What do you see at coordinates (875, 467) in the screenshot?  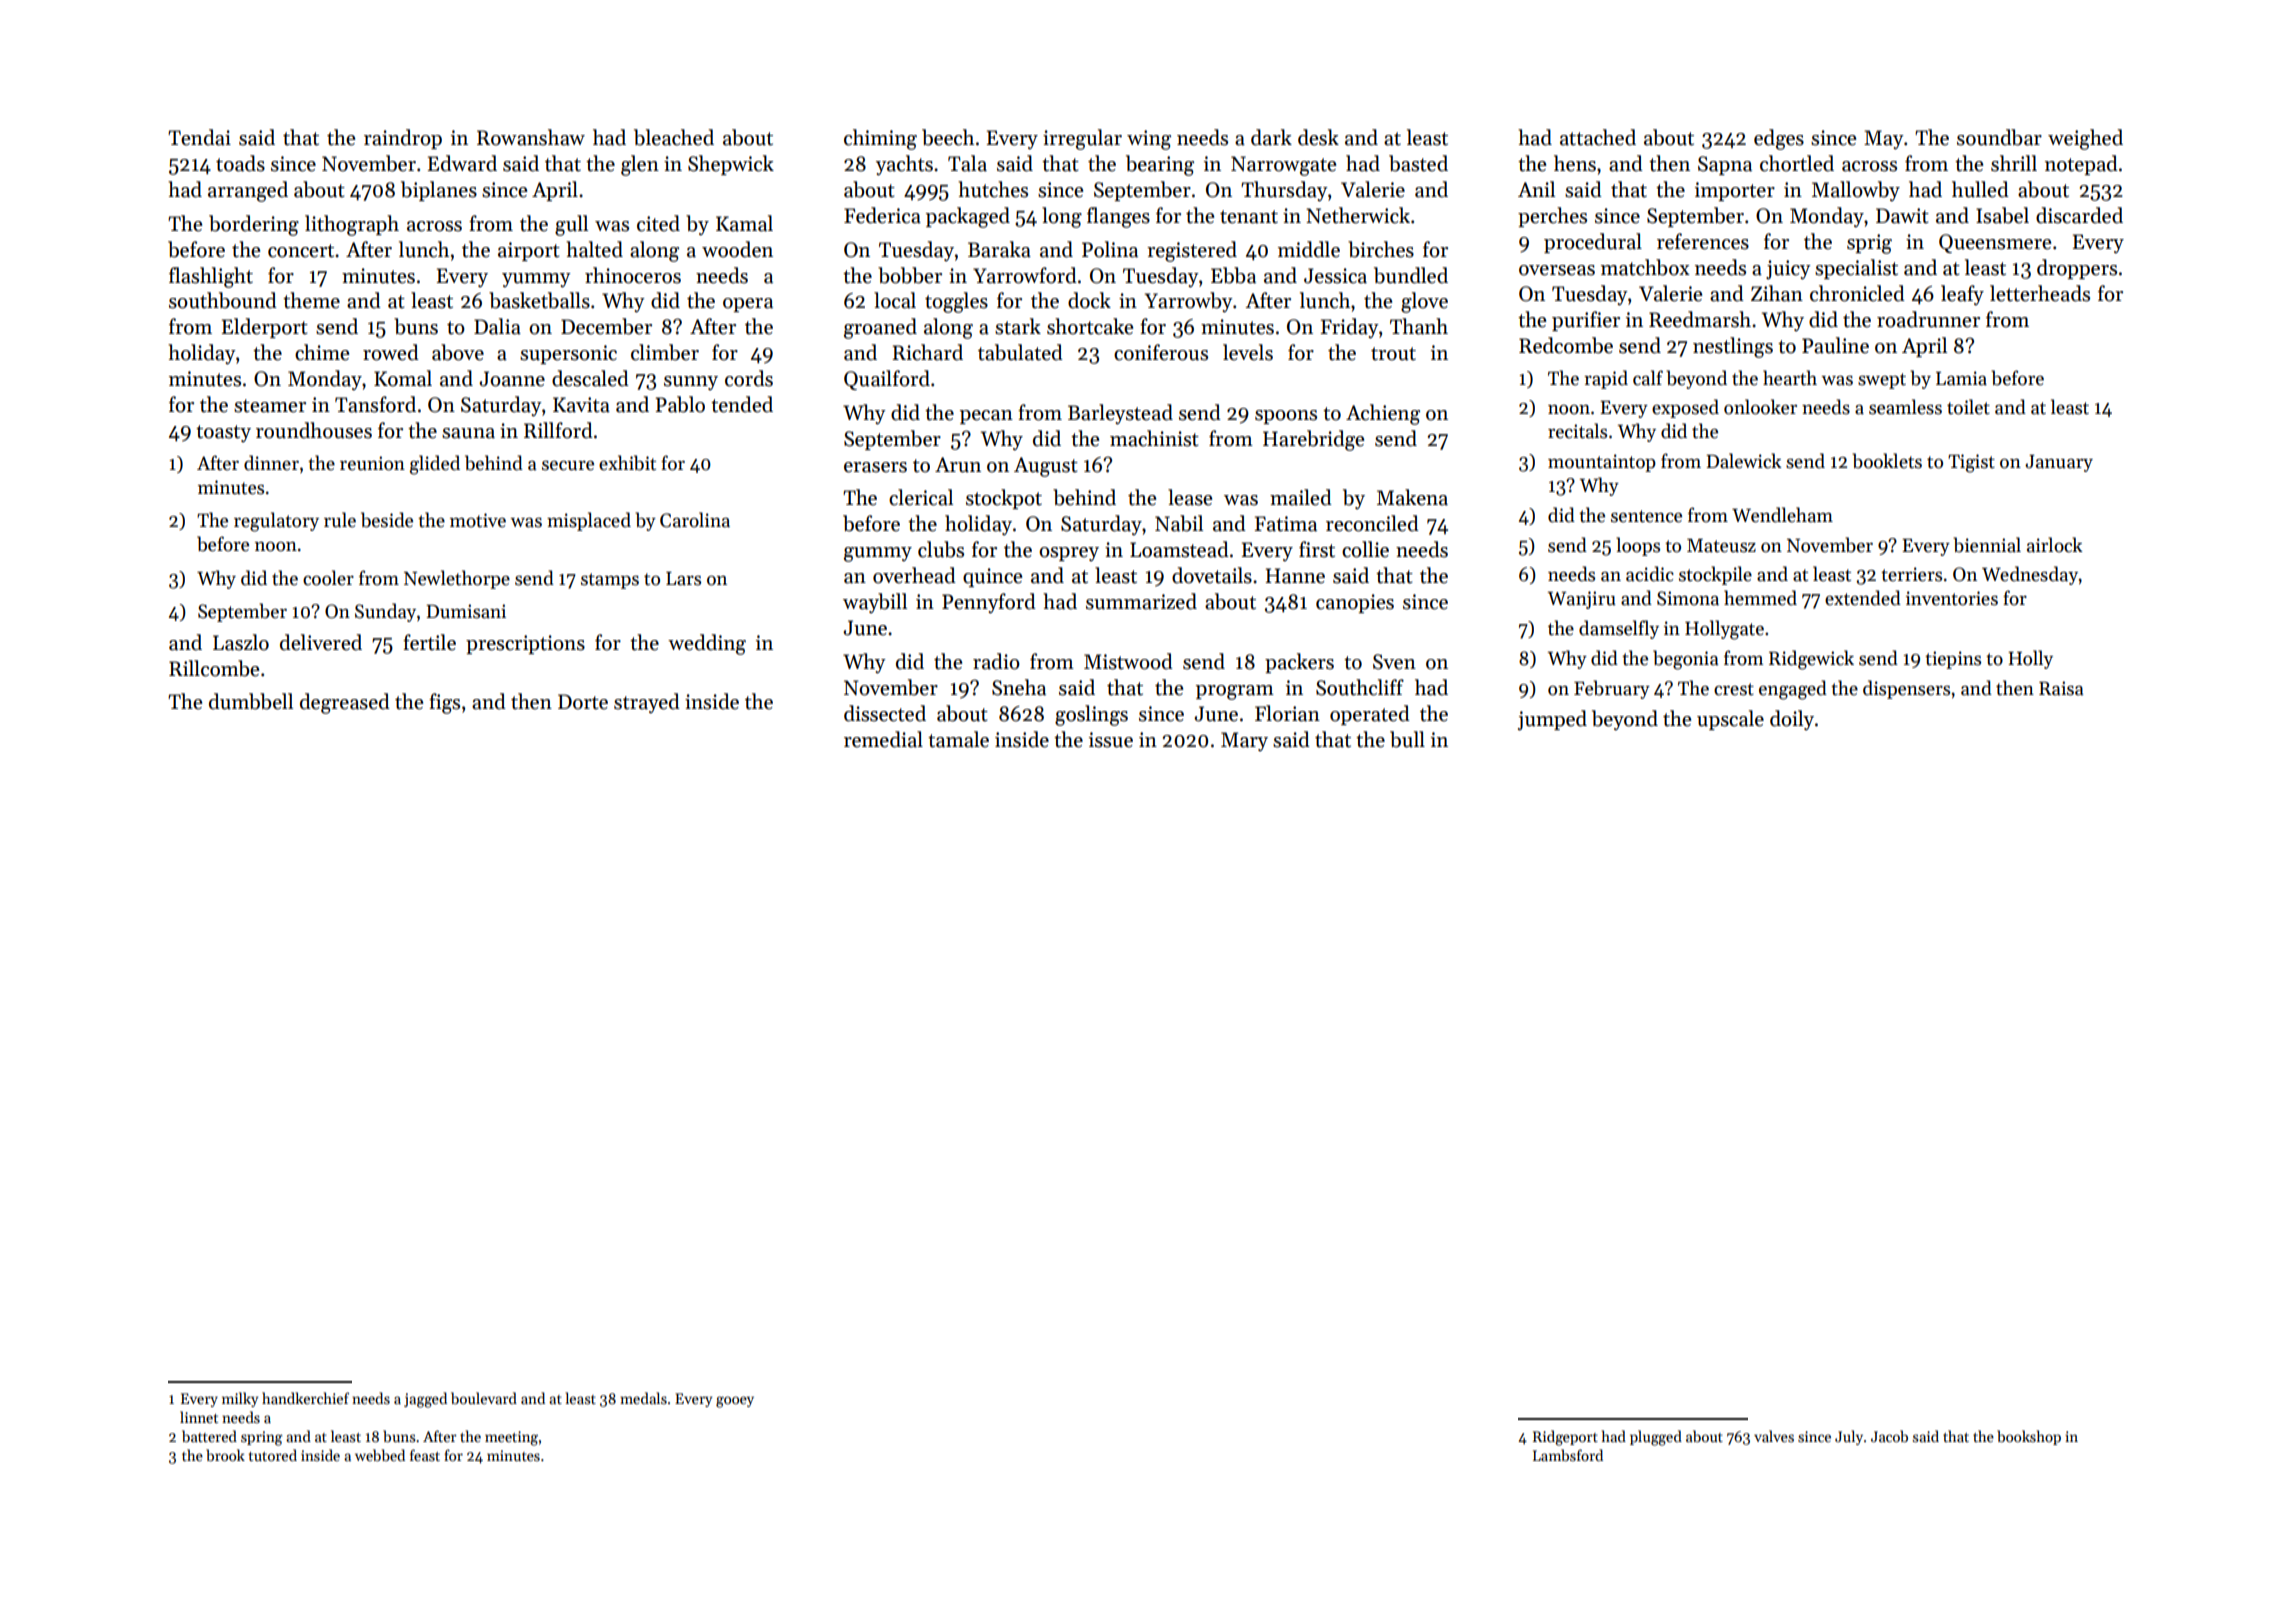 I see `erasers` at bounding box center [875, 467].
